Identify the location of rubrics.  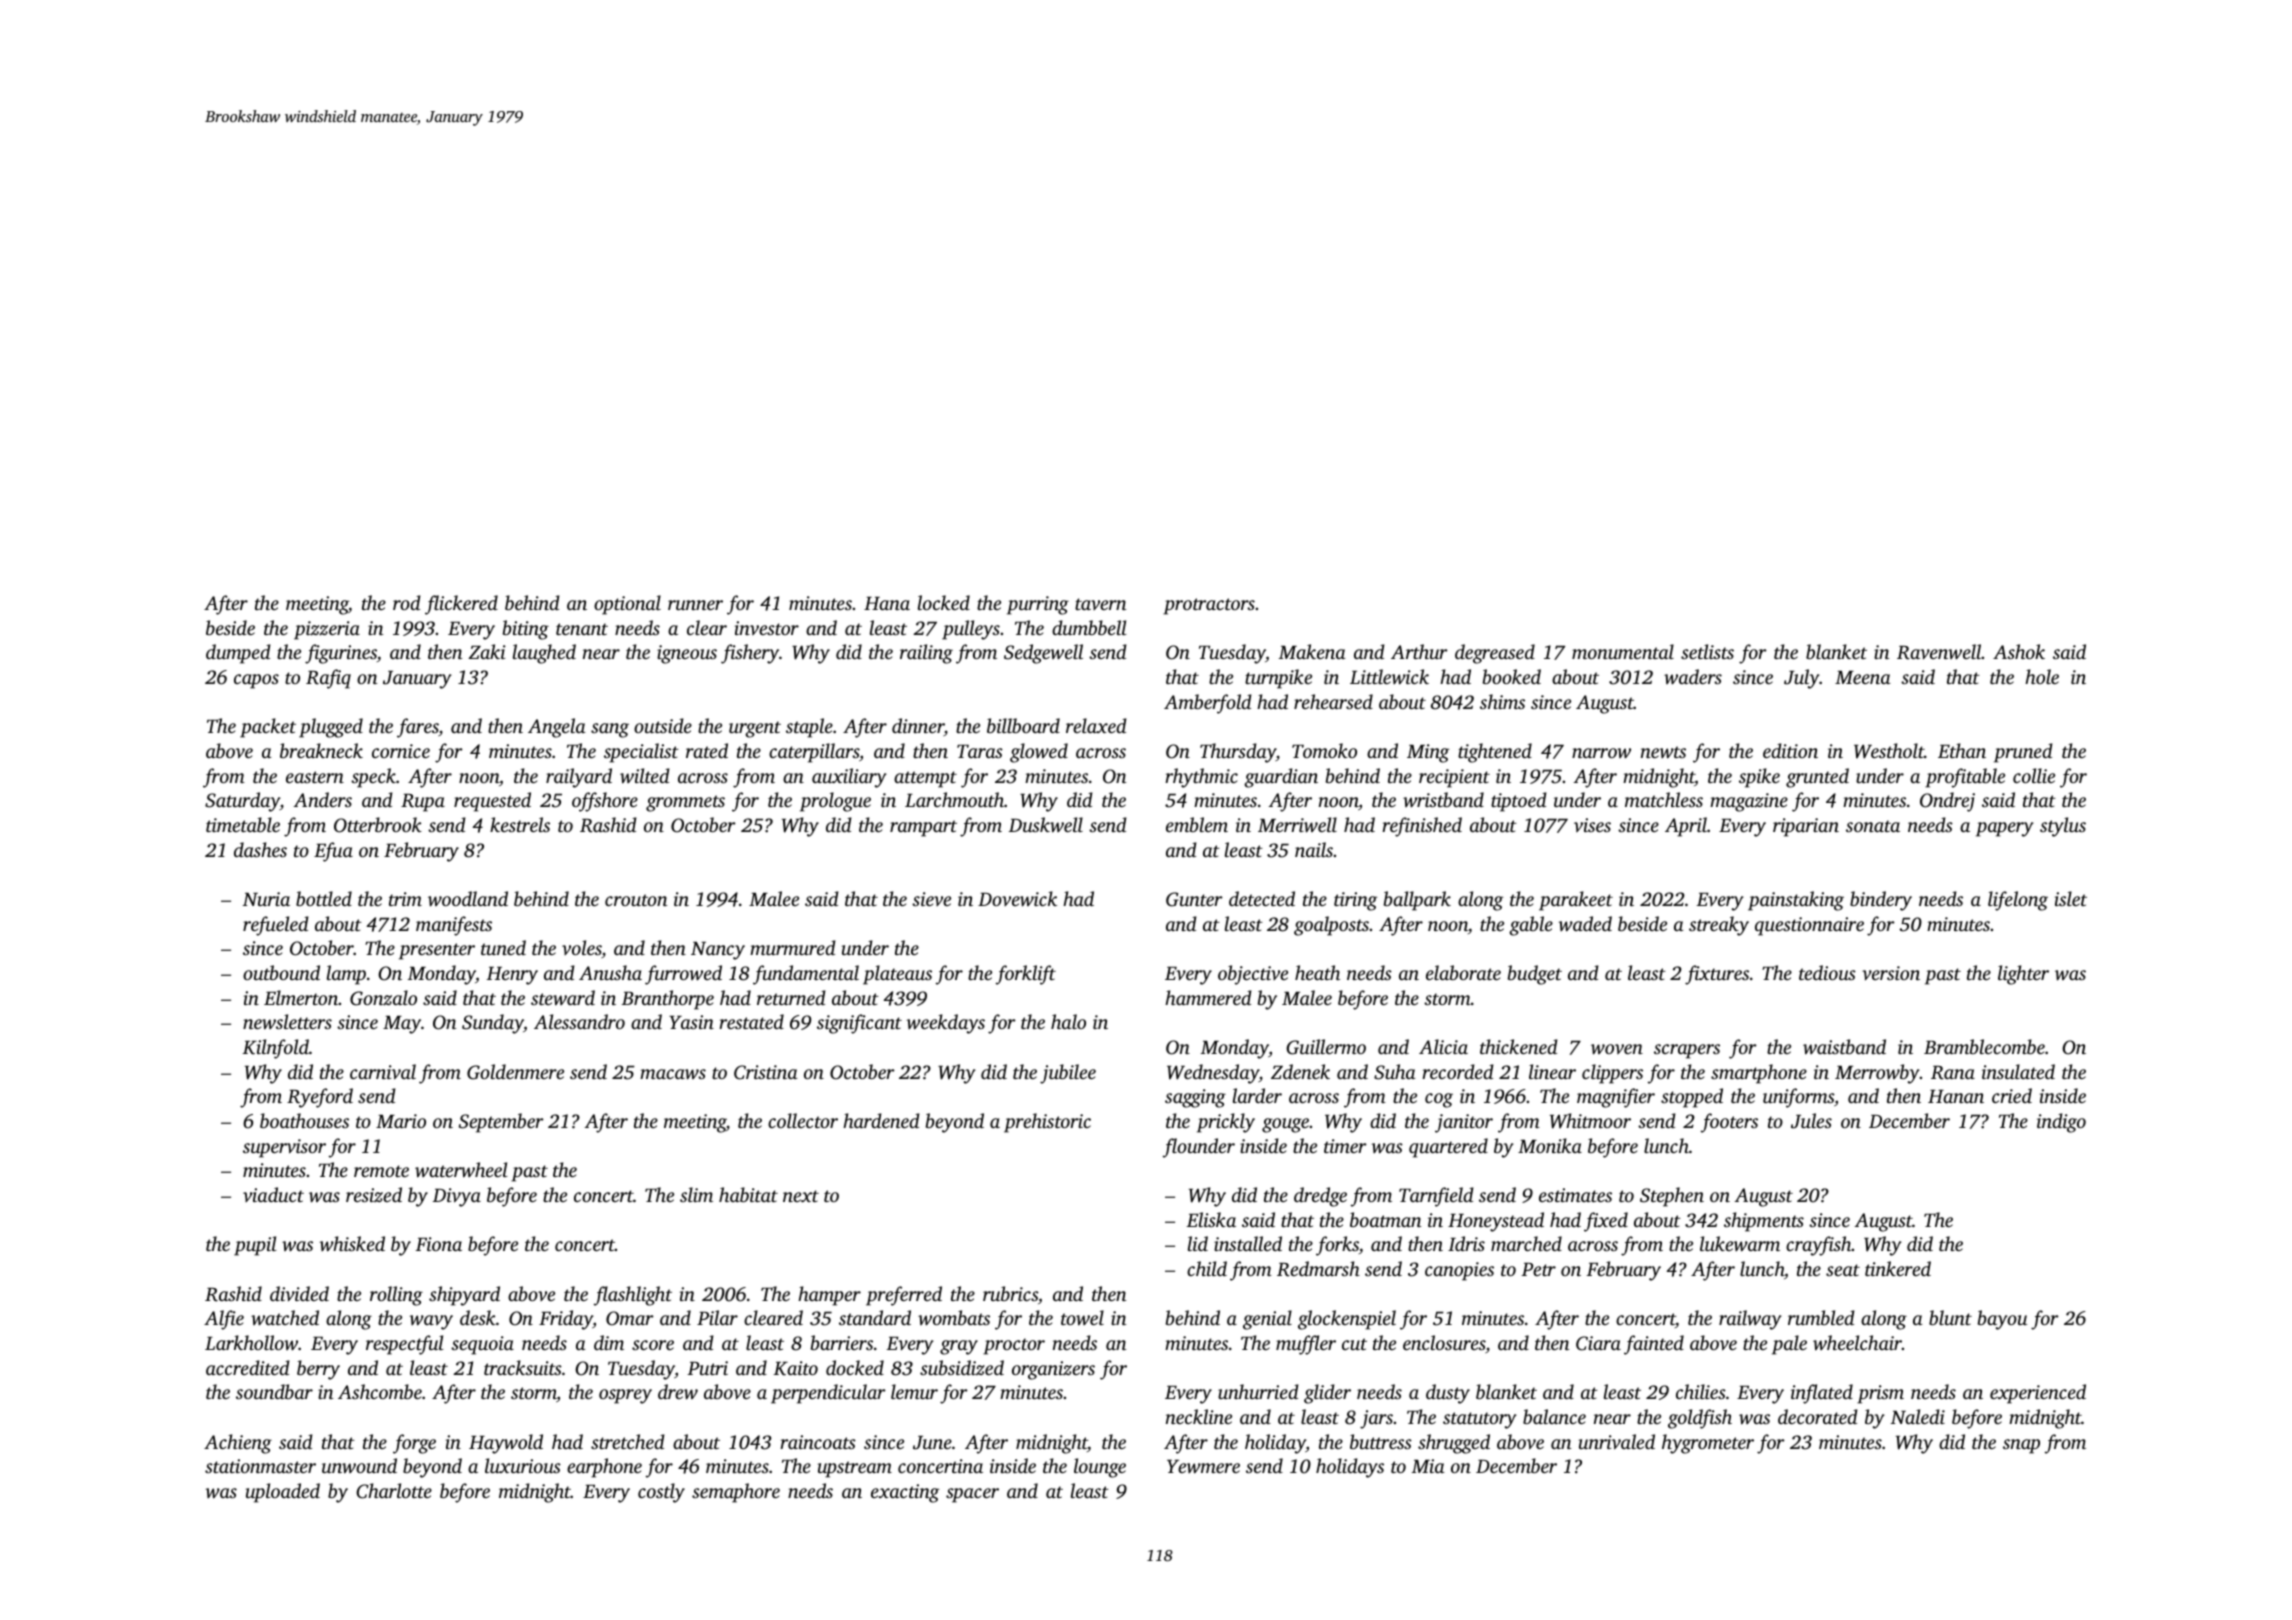
(1010, 1293).
